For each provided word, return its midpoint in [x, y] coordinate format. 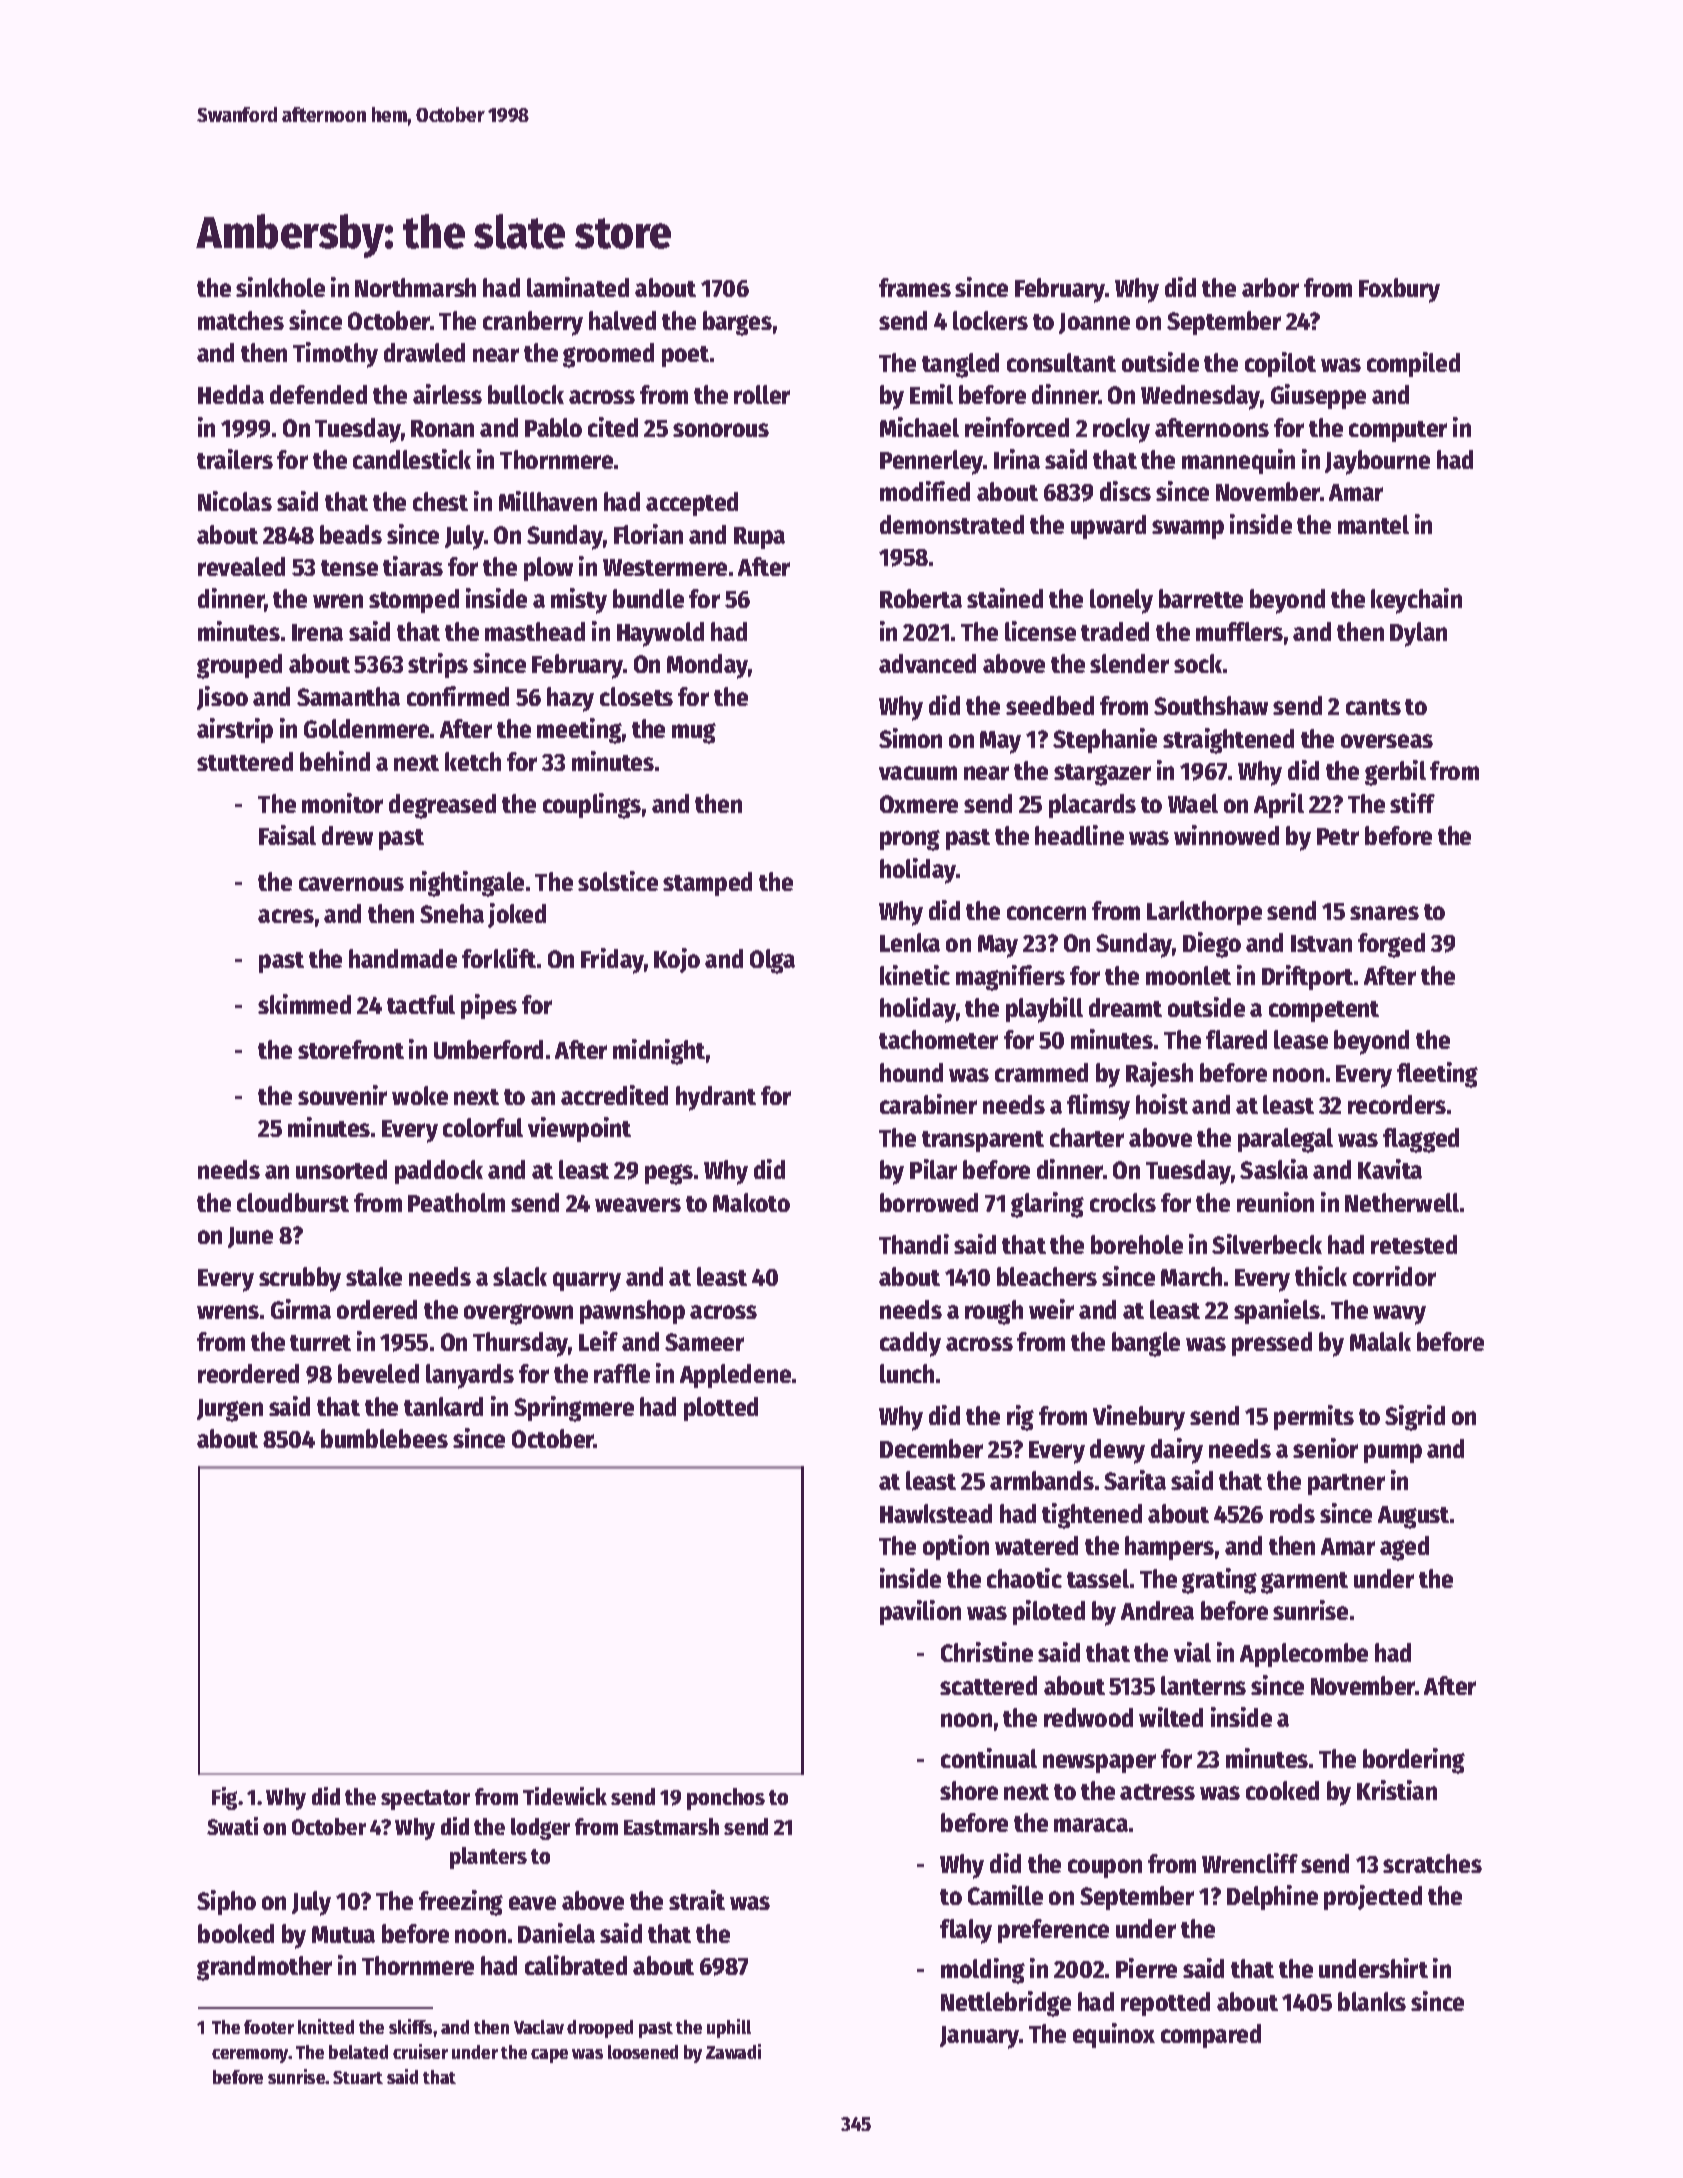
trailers [235, 459]
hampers [1169, 1548]
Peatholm [456, 1202]
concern [1046, 913]
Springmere [574, 1409]
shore [969, 1790]
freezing [461, 1903]
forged [1391, 945]
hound [911, 1072]
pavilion [920, 1612]
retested [1414, 1244]
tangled [960, 365]
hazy [570, 699]
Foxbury [1399, 290]
